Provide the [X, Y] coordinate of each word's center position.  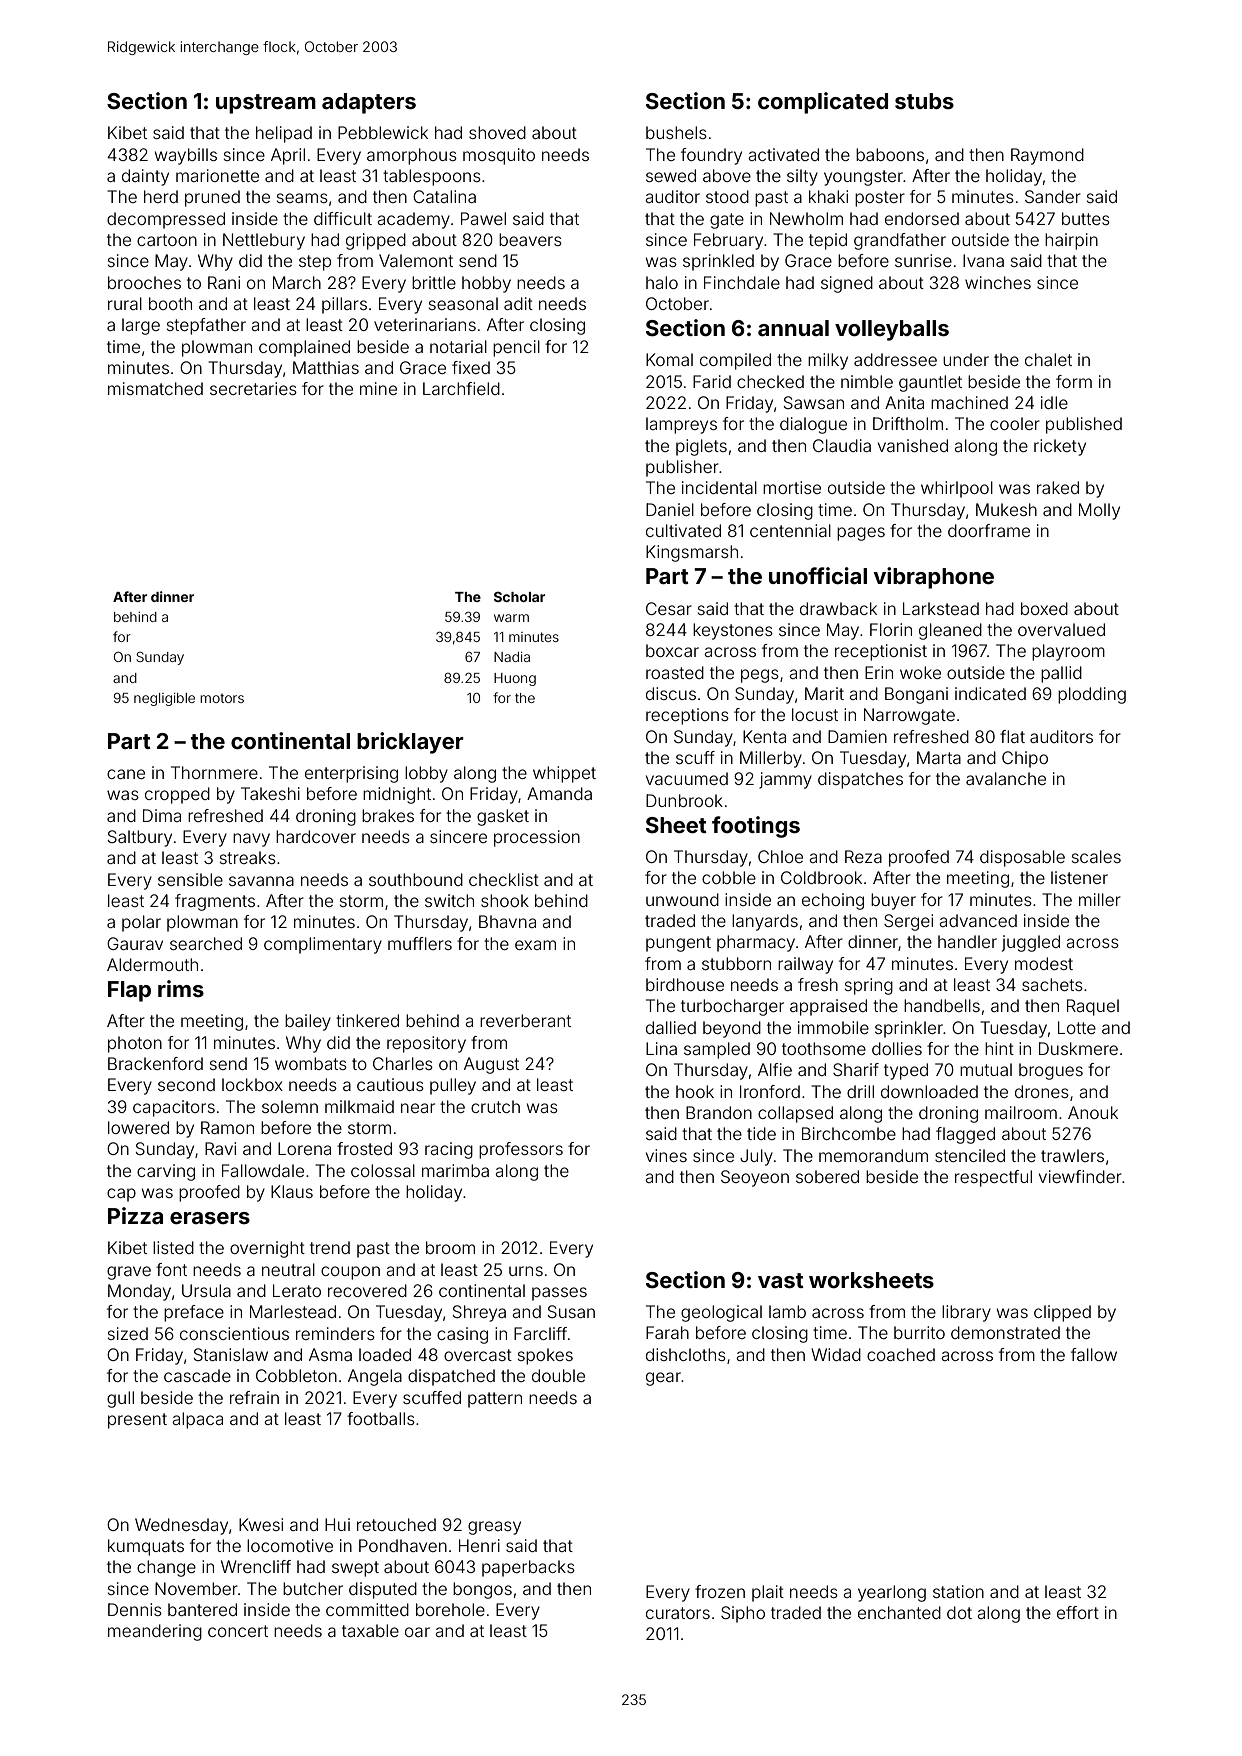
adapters [369, 103]
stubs [924, 101]
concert [238, 1631]
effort [1078, 1612]
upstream [266, 104]
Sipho [743, 1614]
